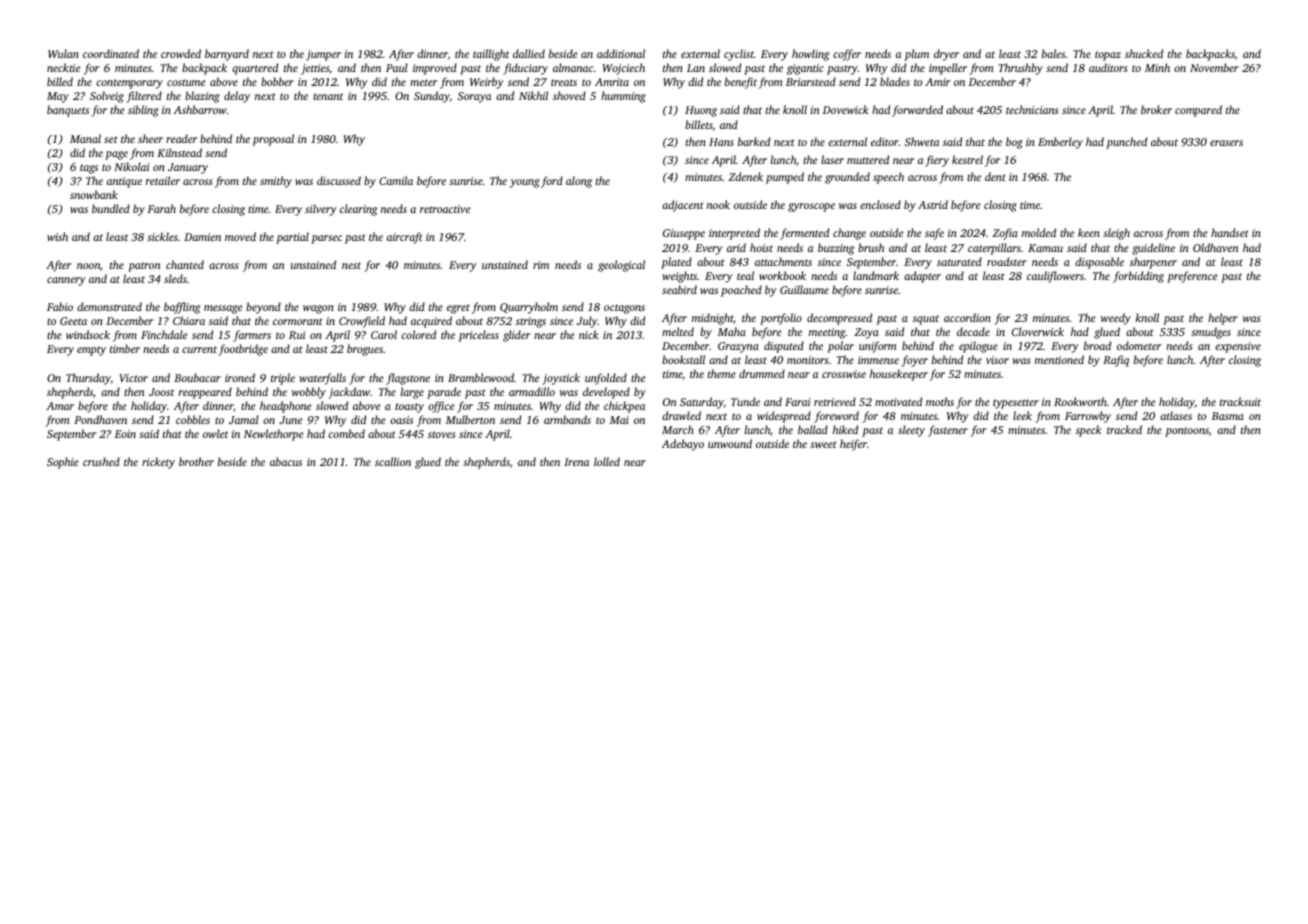  Describe the element at coordinates (823, 444) in the screenshot. I see `sweet` at that location.
